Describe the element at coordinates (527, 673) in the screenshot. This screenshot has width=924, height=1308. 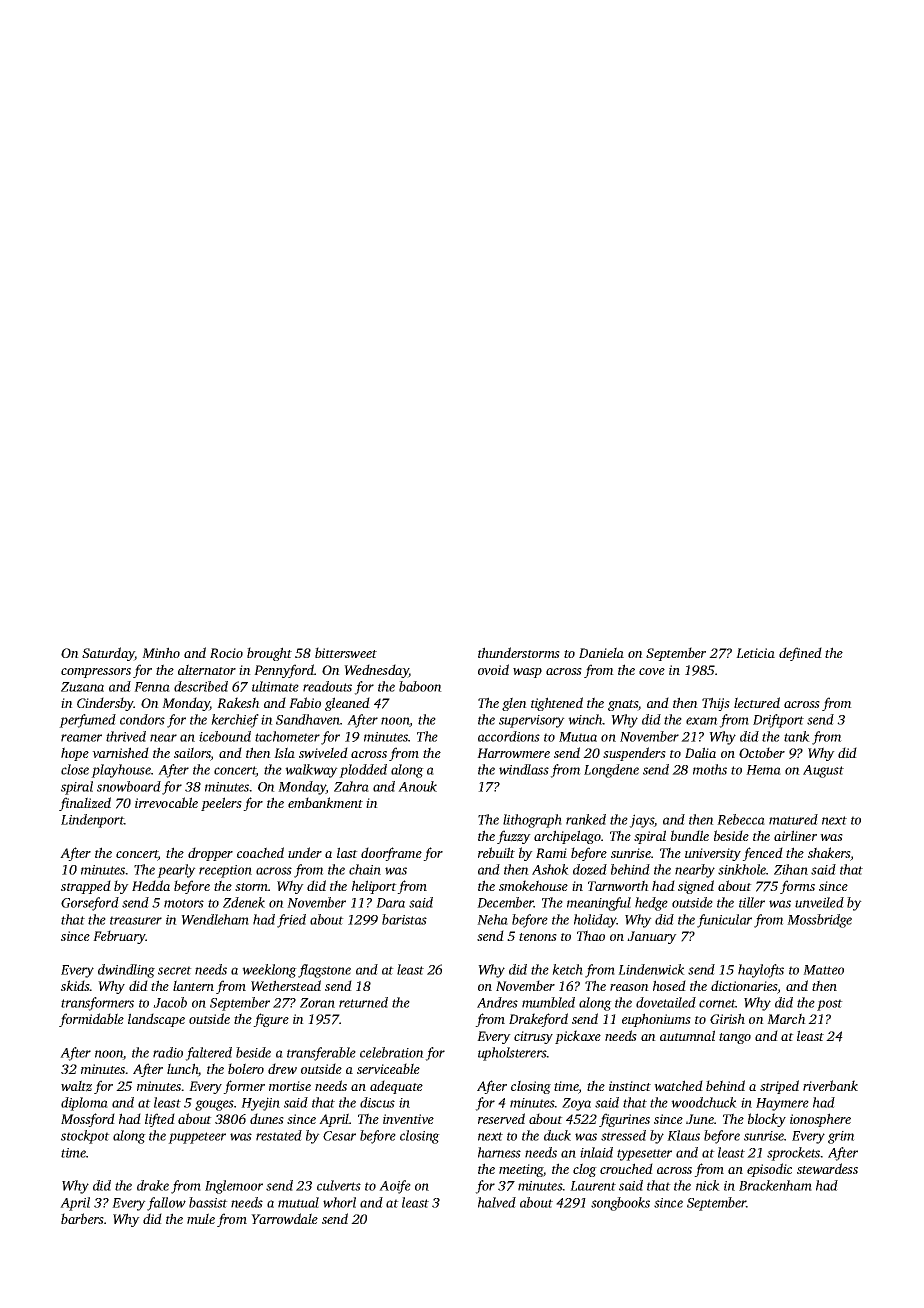
I see `wasp` at that location.
